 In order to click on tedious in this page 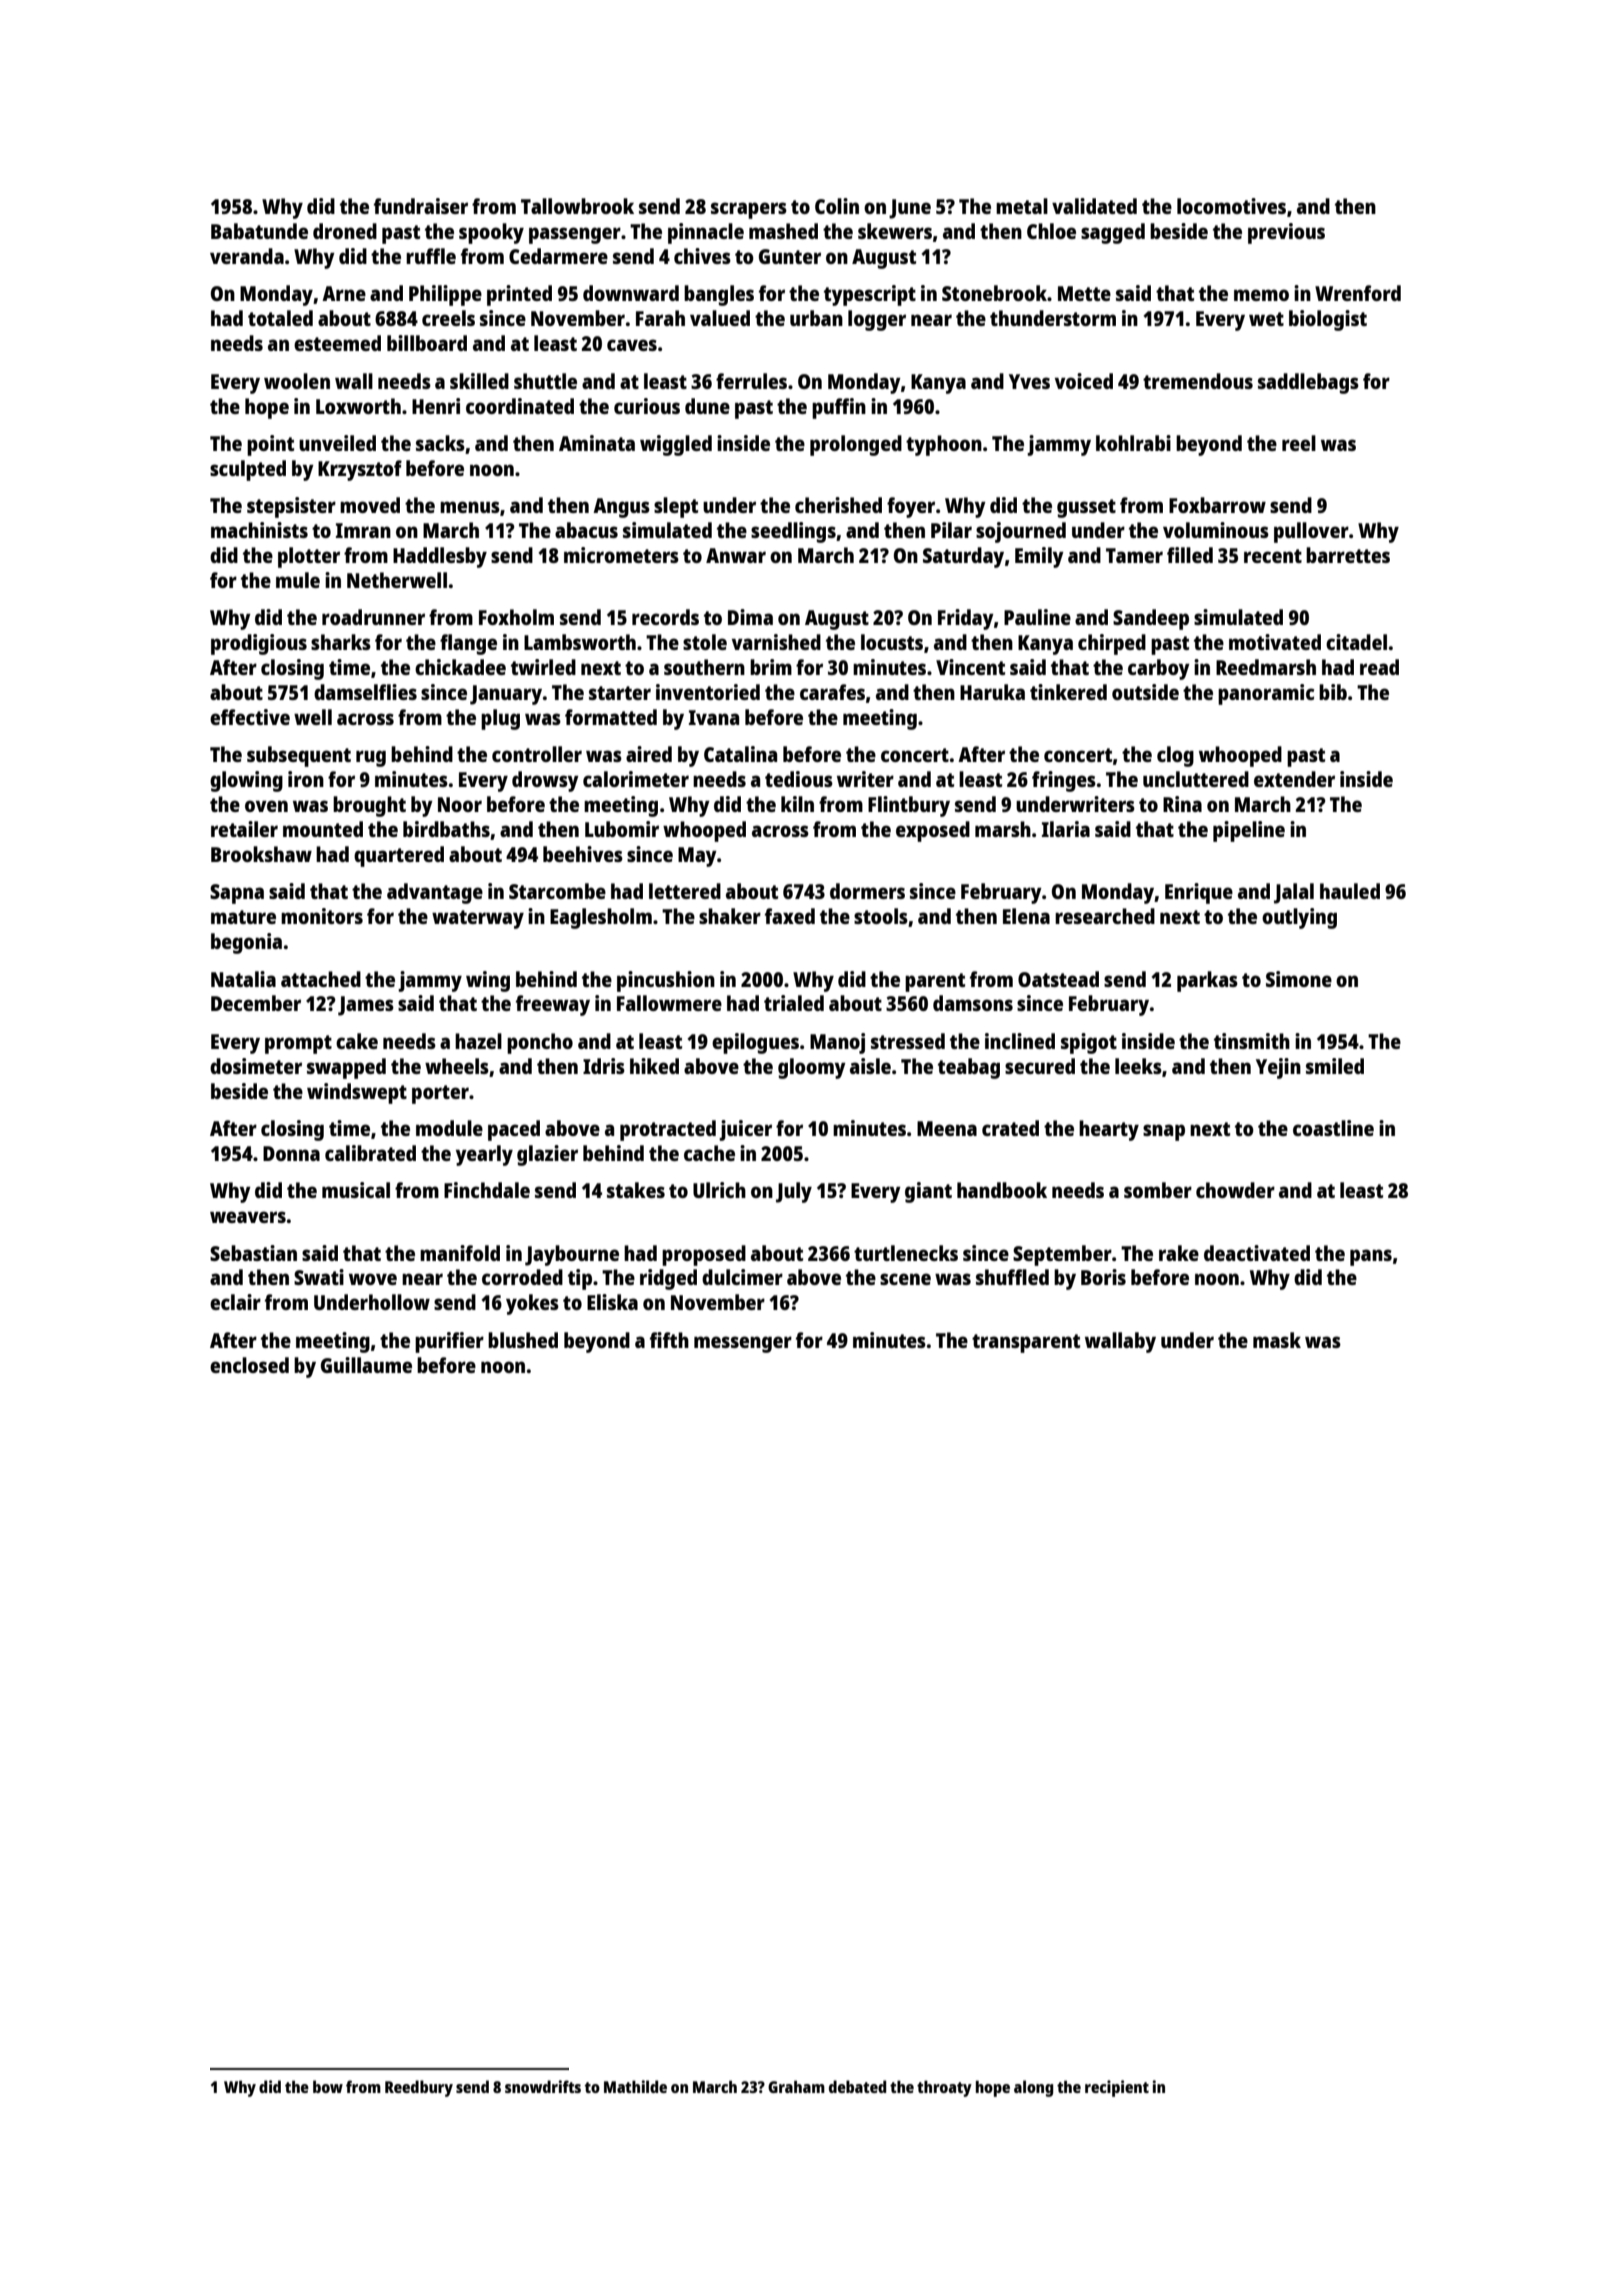, I will do `click(799, 779)`.
